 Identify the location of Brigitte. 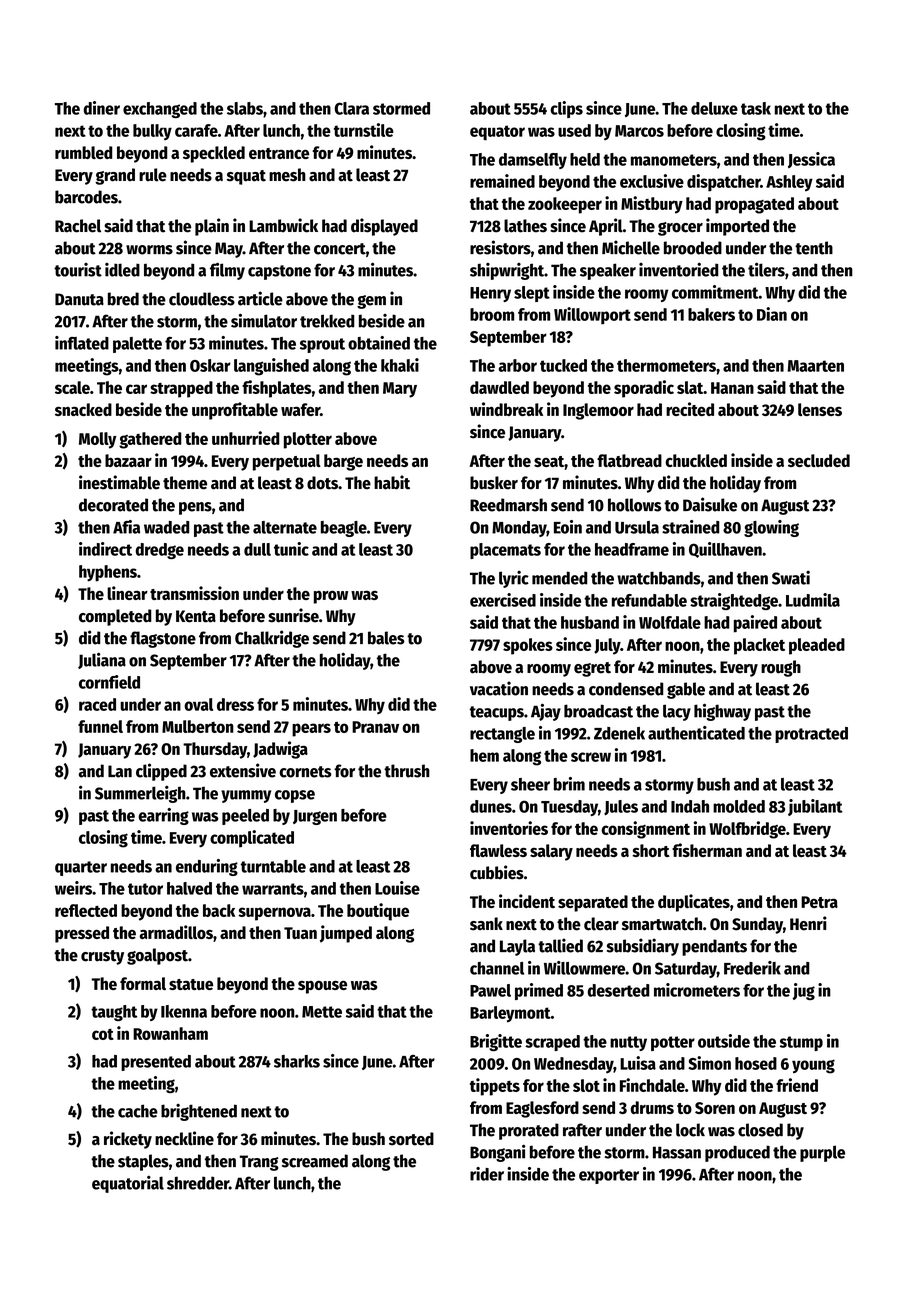
(496, 1042).
